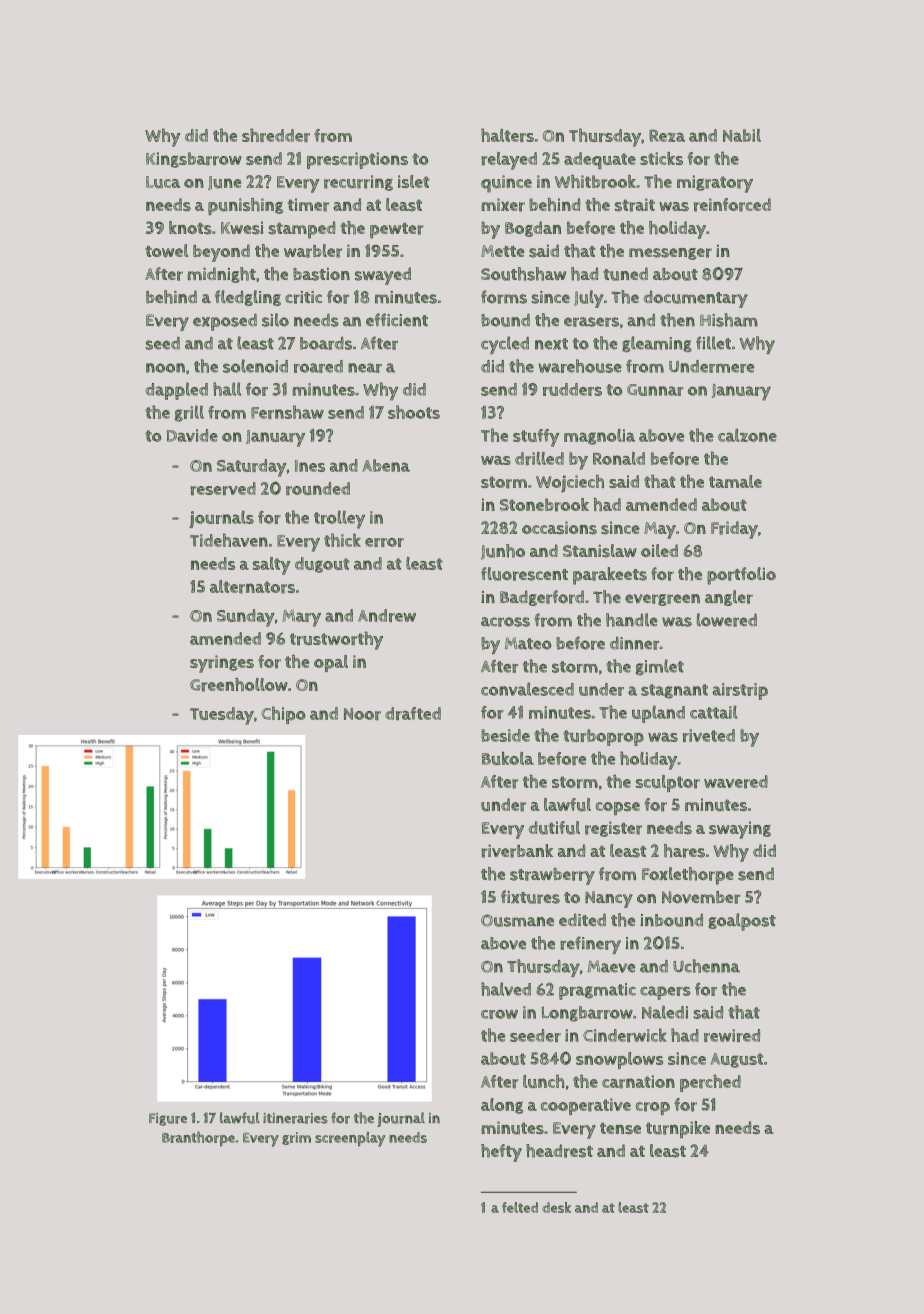 This document has width=924, height=1314. What do you see at coordinates (517, 851) in the document?
I see `riverbank` at bounding box center [517, 851].
